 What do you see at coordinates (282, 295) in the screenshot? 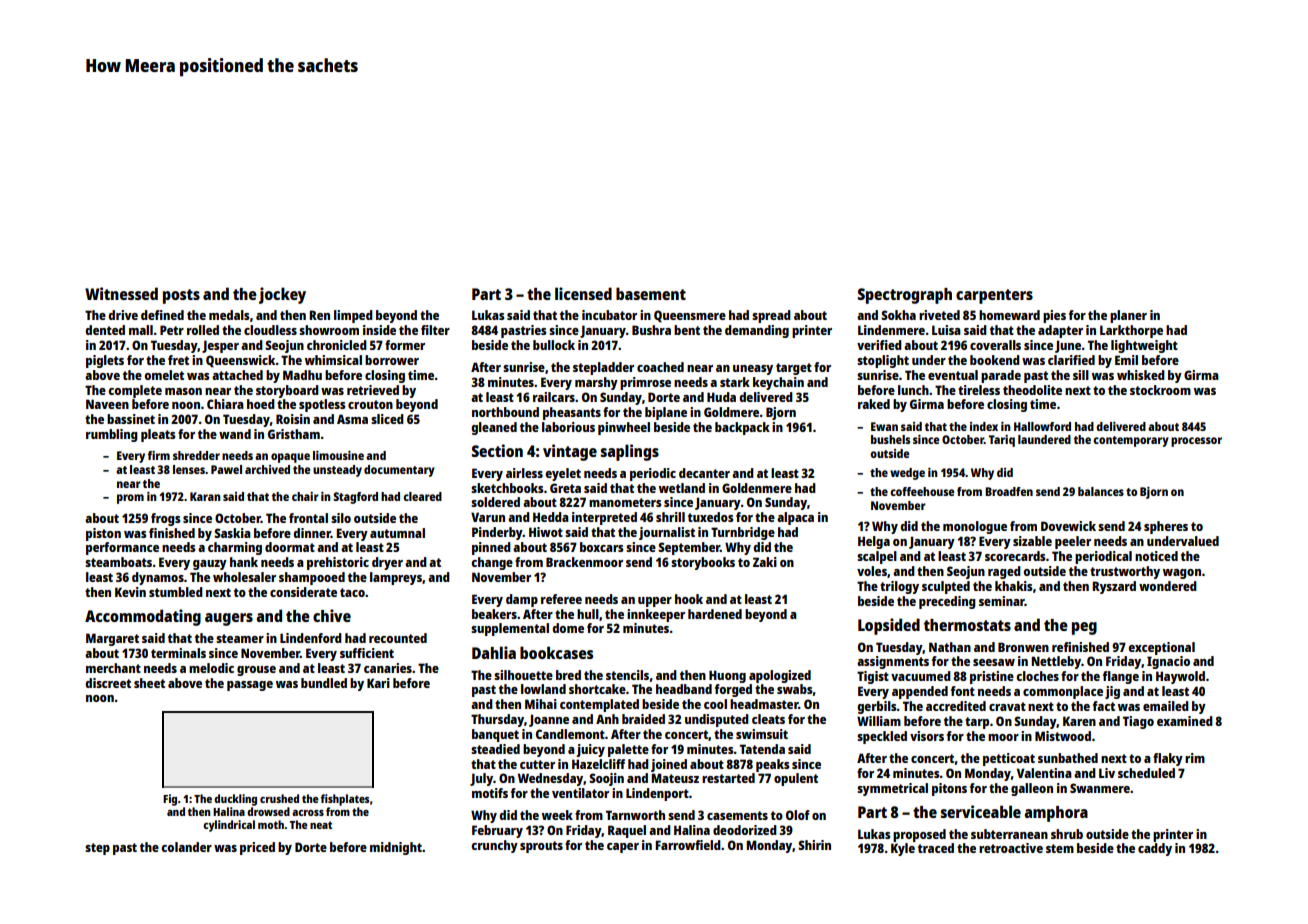
I see `jockey` at bounding box center [282, 295].
